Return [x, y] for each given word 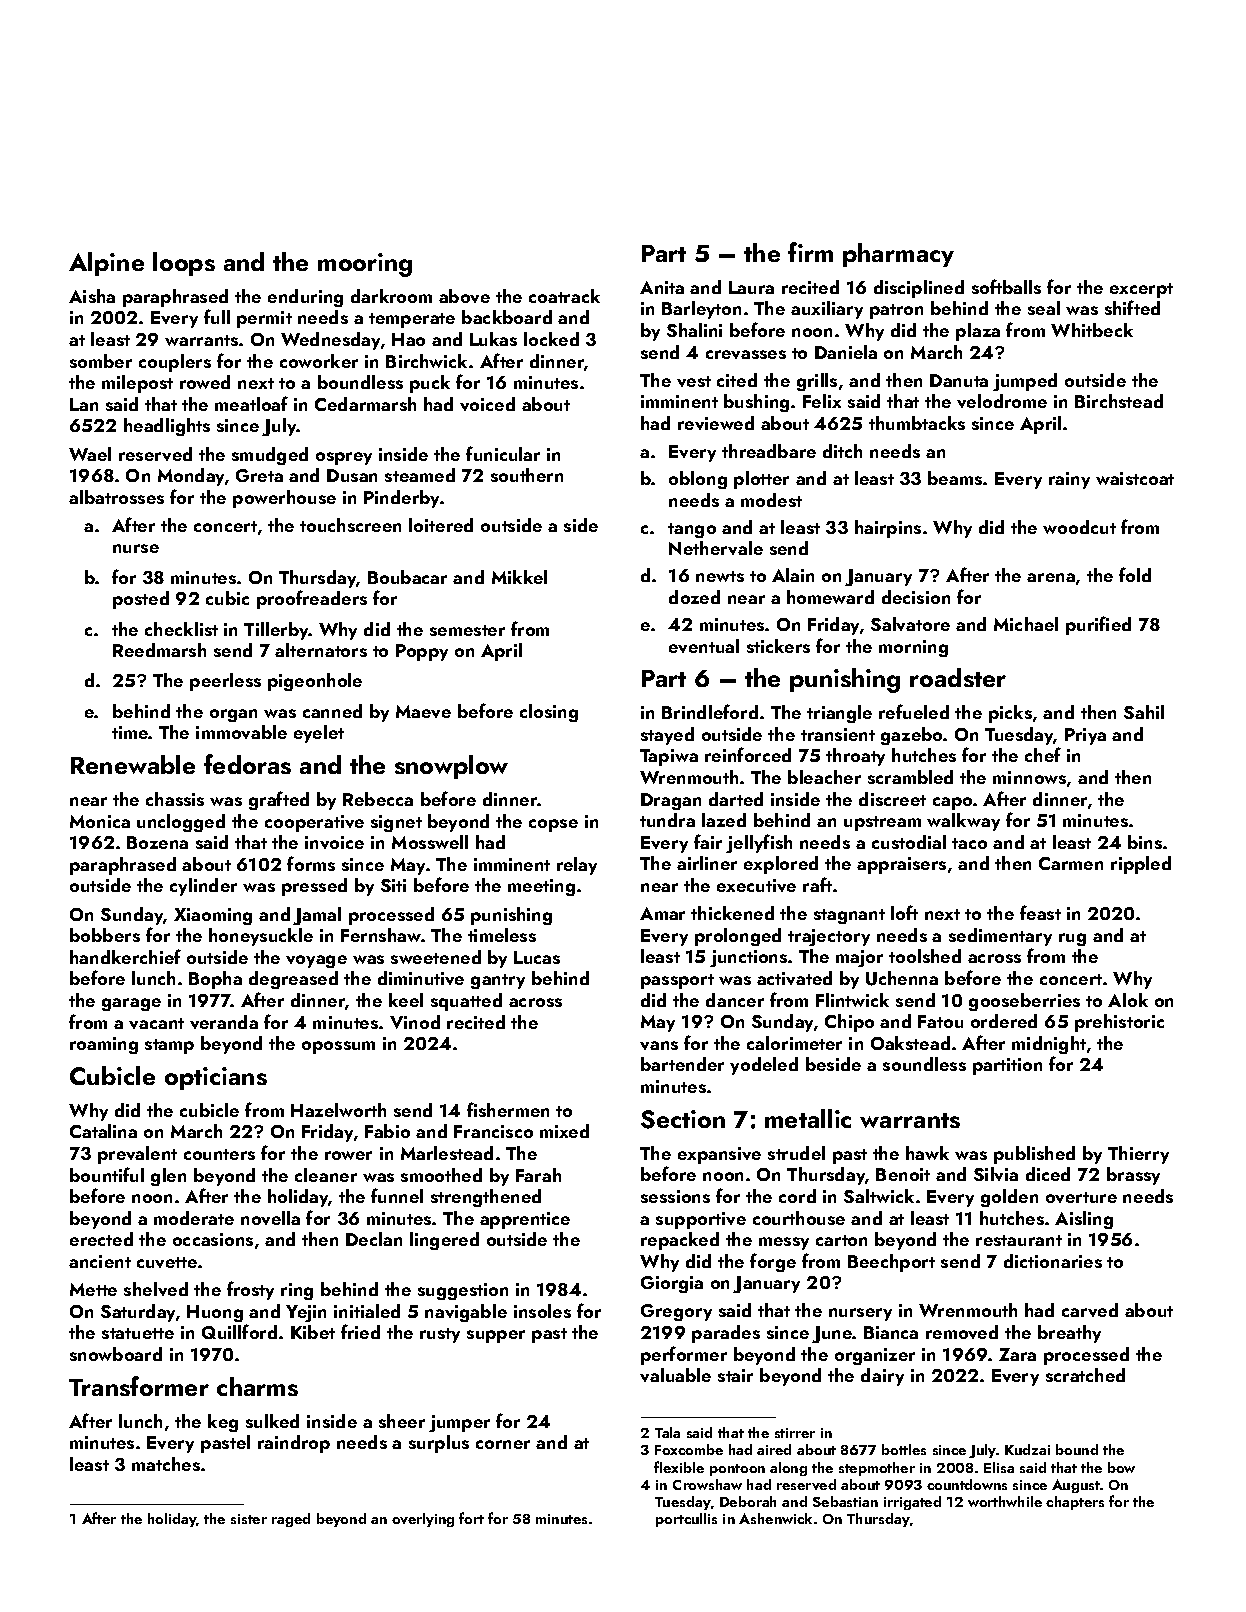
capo [952, 803]
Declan [374, 1239]
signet [396, 823]
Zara [1017, 1354]
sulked [272, 1421]
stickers [778, 646]
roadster [958, 677]
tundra [667, 820]
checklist [181, 629]
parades [726, 1334]
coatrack [564, 296]
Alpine [106, 264]
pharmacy [898, 255]
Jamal [317, 916]
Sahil [1144, 712]
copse [553, 825]
